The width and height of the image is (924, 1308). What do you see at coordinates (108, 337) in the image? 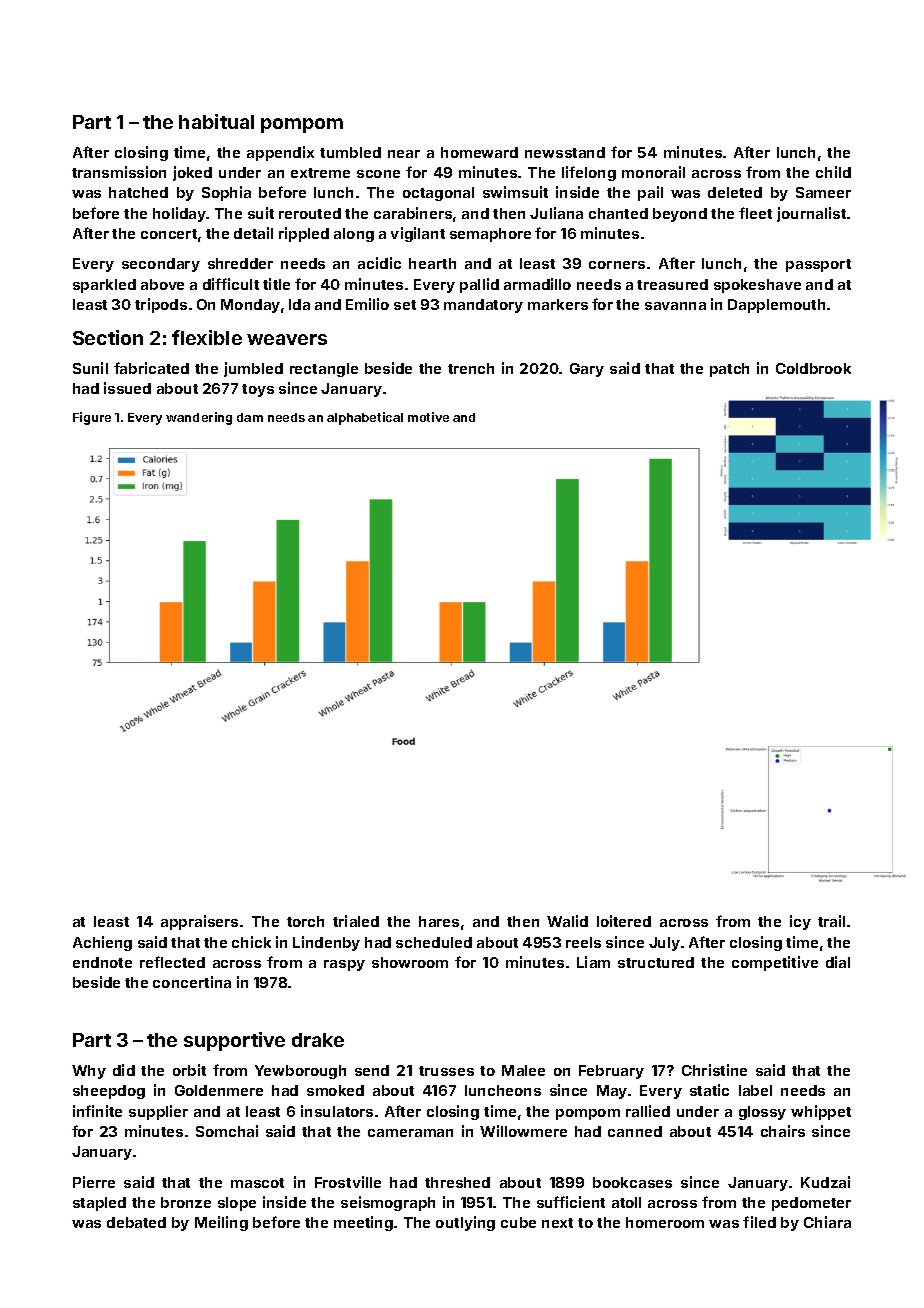
I see `Section` at bounding box center [108, 337].
